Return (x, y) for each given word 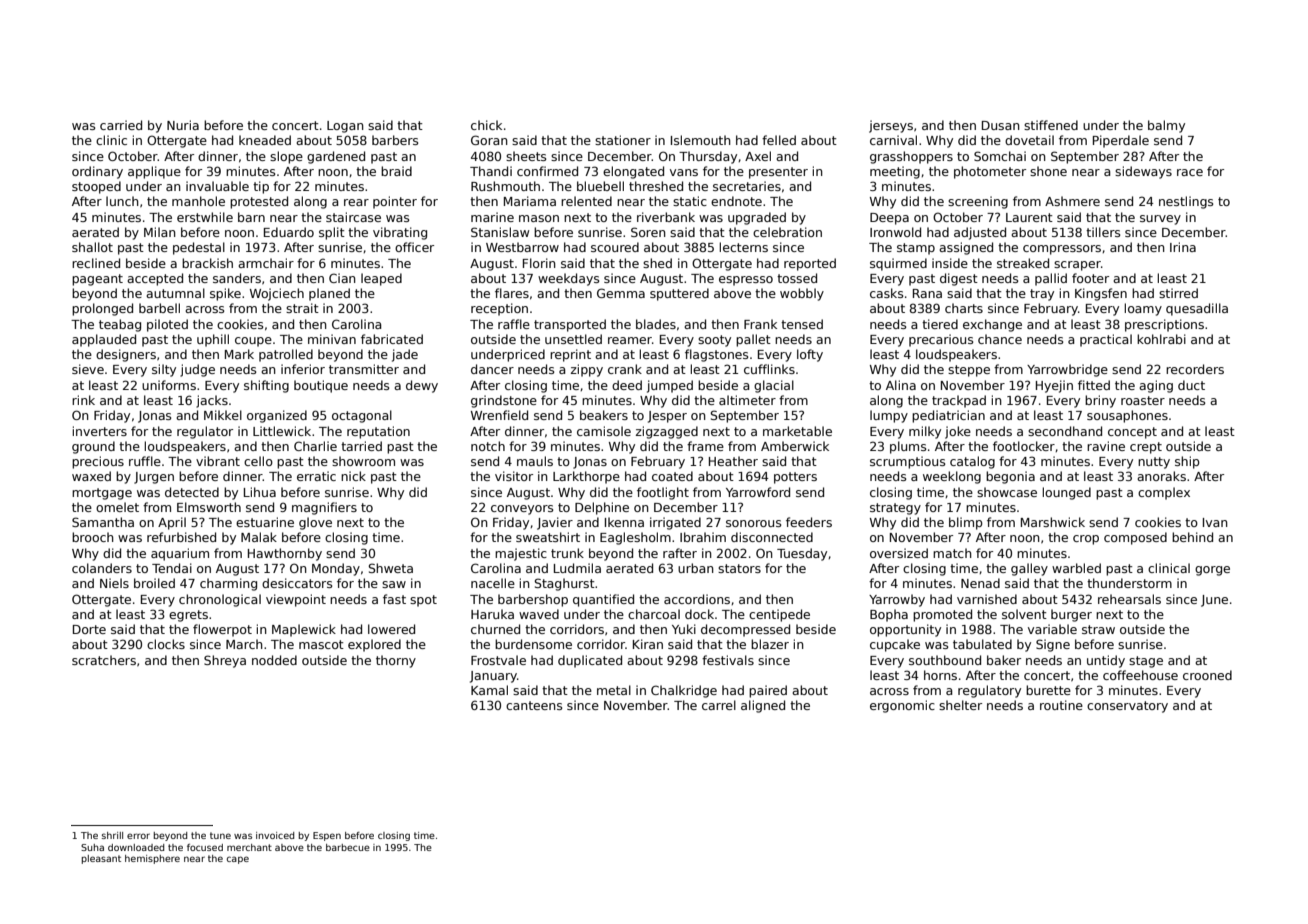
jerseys (891, 126)
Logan (345, 127)
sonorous (754, 523)
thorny (396, 661)
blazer (770, 644)
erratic (316, 476)
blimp (966, 523)
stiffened (1051, 125)
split (332, 233)
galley (1029, 569)
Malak (259, 537)
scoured (615, 247)
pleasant (101, 859)
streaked (1023, 263)
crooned (1207, 675)
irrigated (675, 523)
